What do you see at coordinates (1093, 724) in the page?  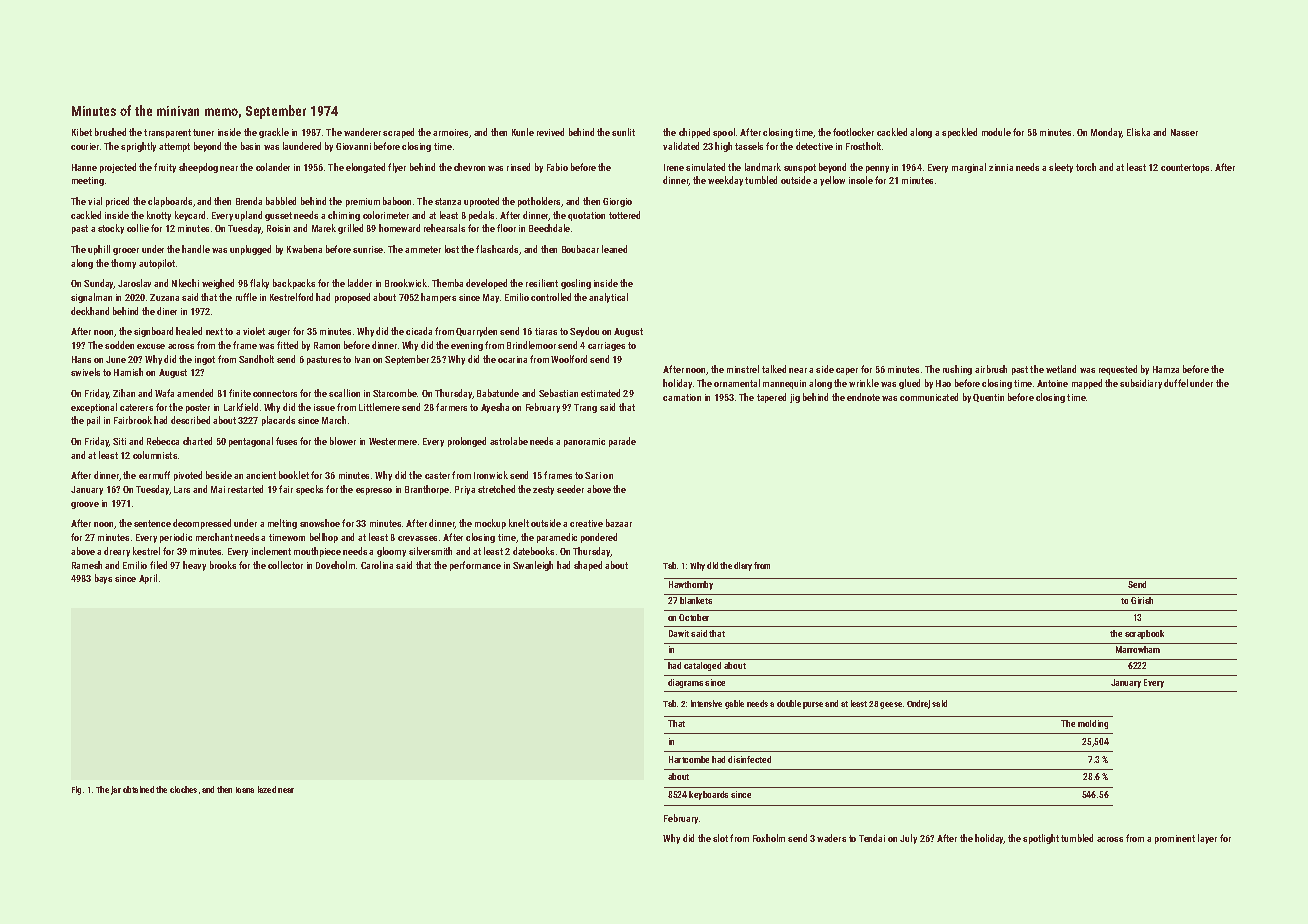 I see `molding` at bounding box center [1093, 724].
